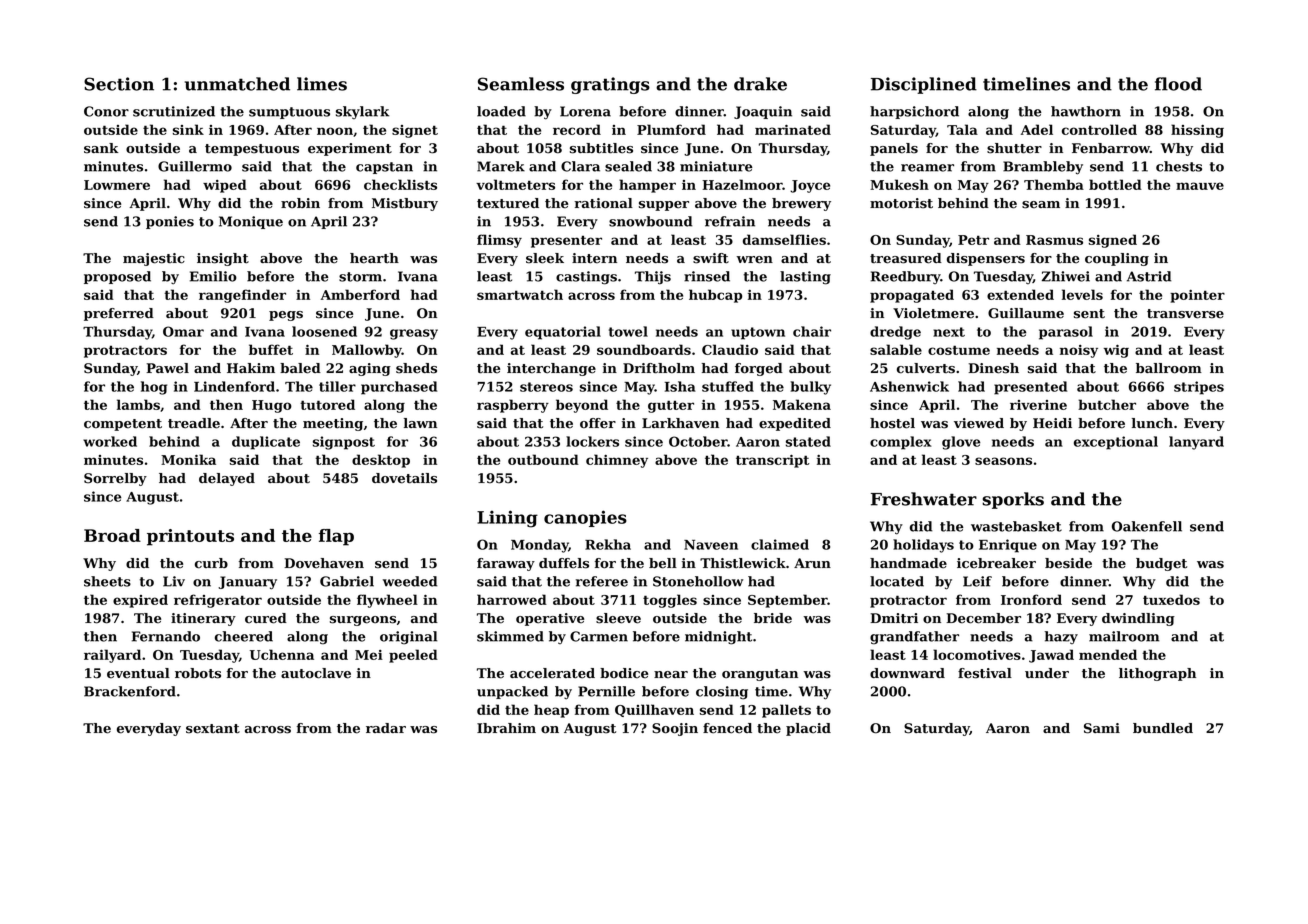 The width and height of the screenshot is (1308, 924). I want to click on equatorial, so click(563, 333).
